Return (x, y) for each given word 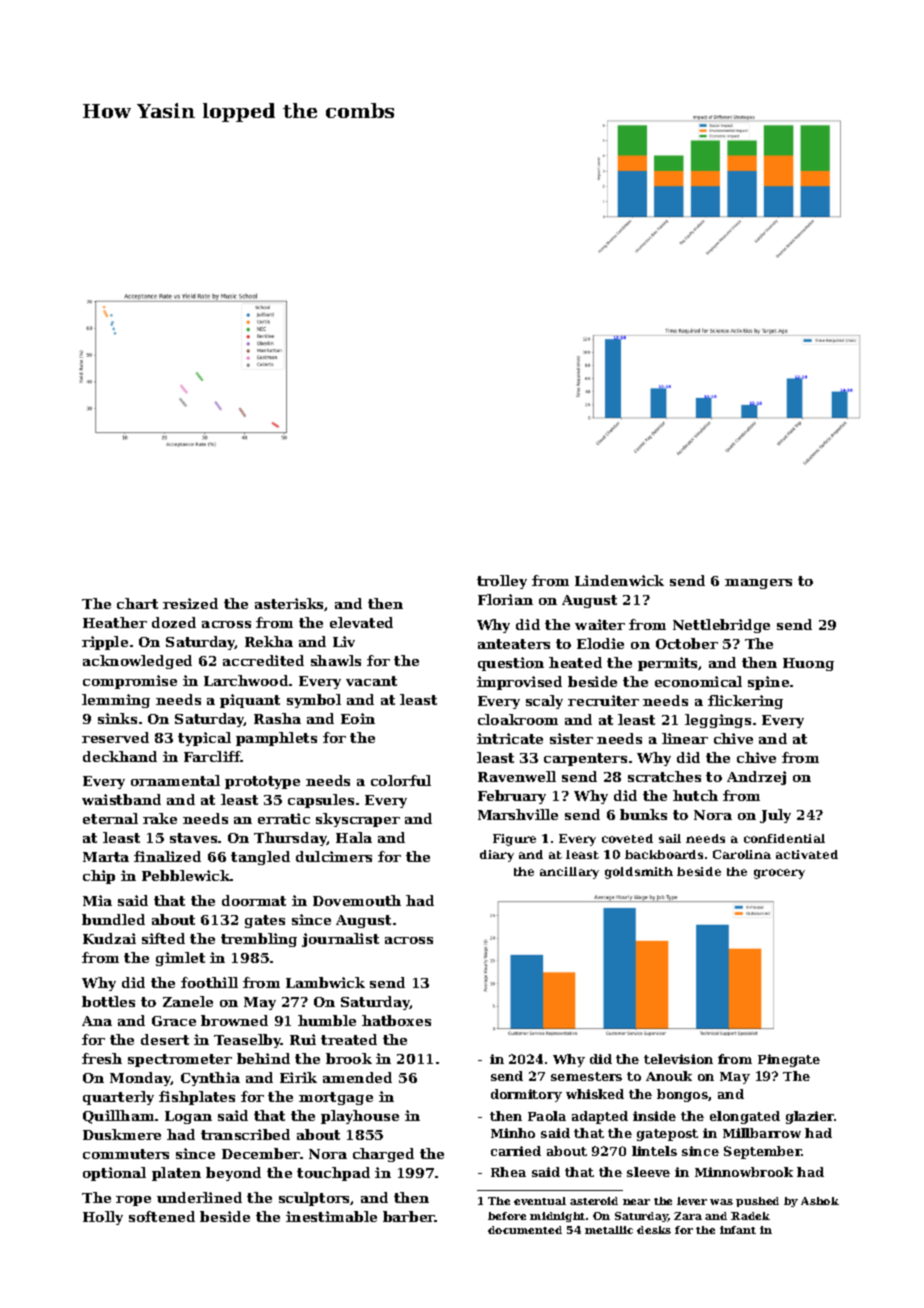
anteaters (514, 644)
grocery (779, 874)
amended (357, 1077)
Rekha (269, 641)
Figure (514, 840)
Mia (97, 900)
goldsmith (639, 873)
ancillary (569, 873)
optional (114, 1174)
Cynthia (210, 1079)
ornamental (175, 780)
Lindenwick (619, 580)
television (678, 1059)
